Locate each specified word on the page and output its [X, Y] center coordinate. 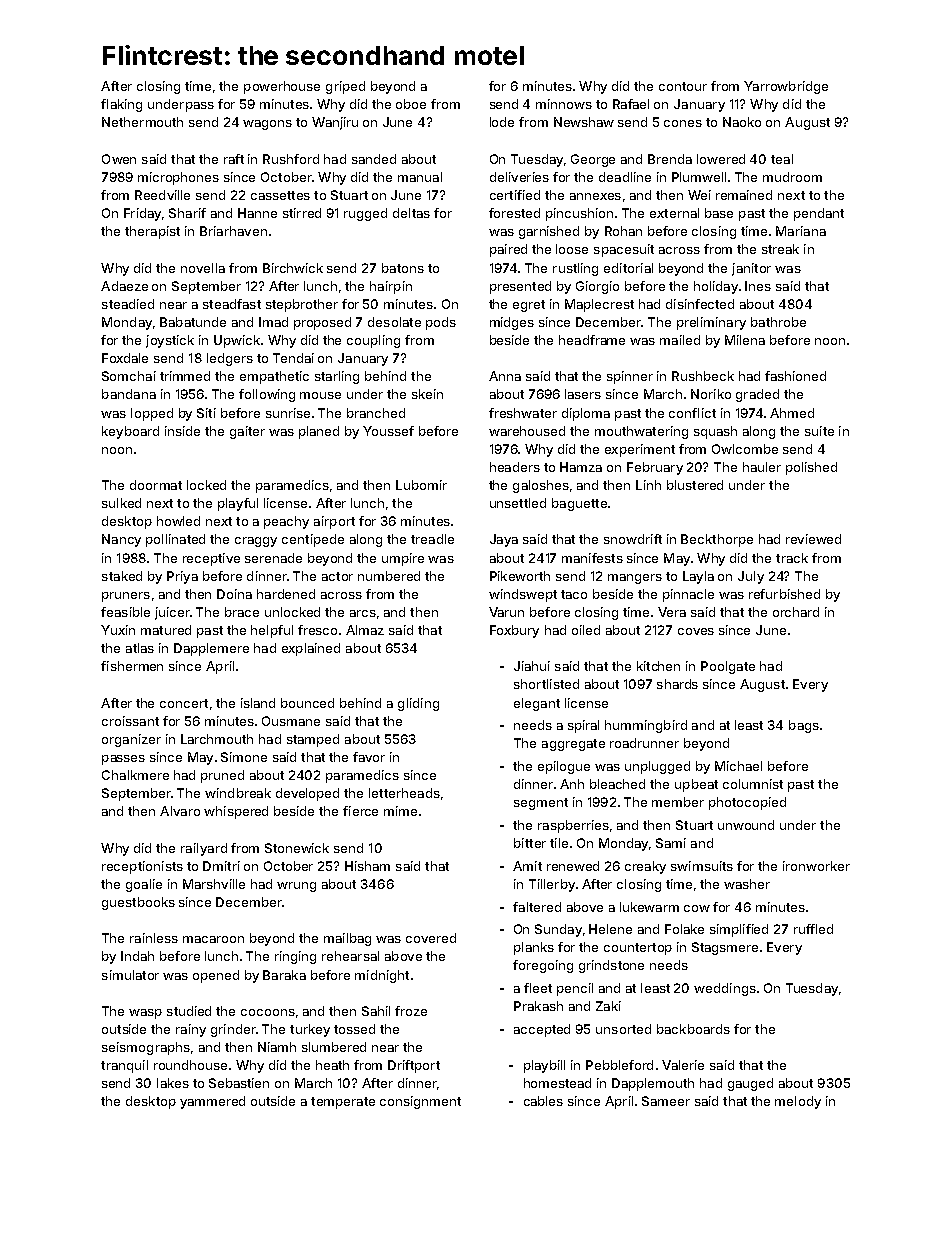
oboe [411, 104]
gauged [750, 1084]
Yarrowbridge [786, 87]
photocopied [747, 803]
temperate [343, 1103]
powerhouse [282, 87]
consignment [420, 1102]
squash [715, 432]
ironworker [816, 866]
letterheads [404, 793]
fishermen [132, 666]
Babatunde [193, 322]
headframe [592, 340]
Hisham [367, 866]
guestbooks [138, 903]
